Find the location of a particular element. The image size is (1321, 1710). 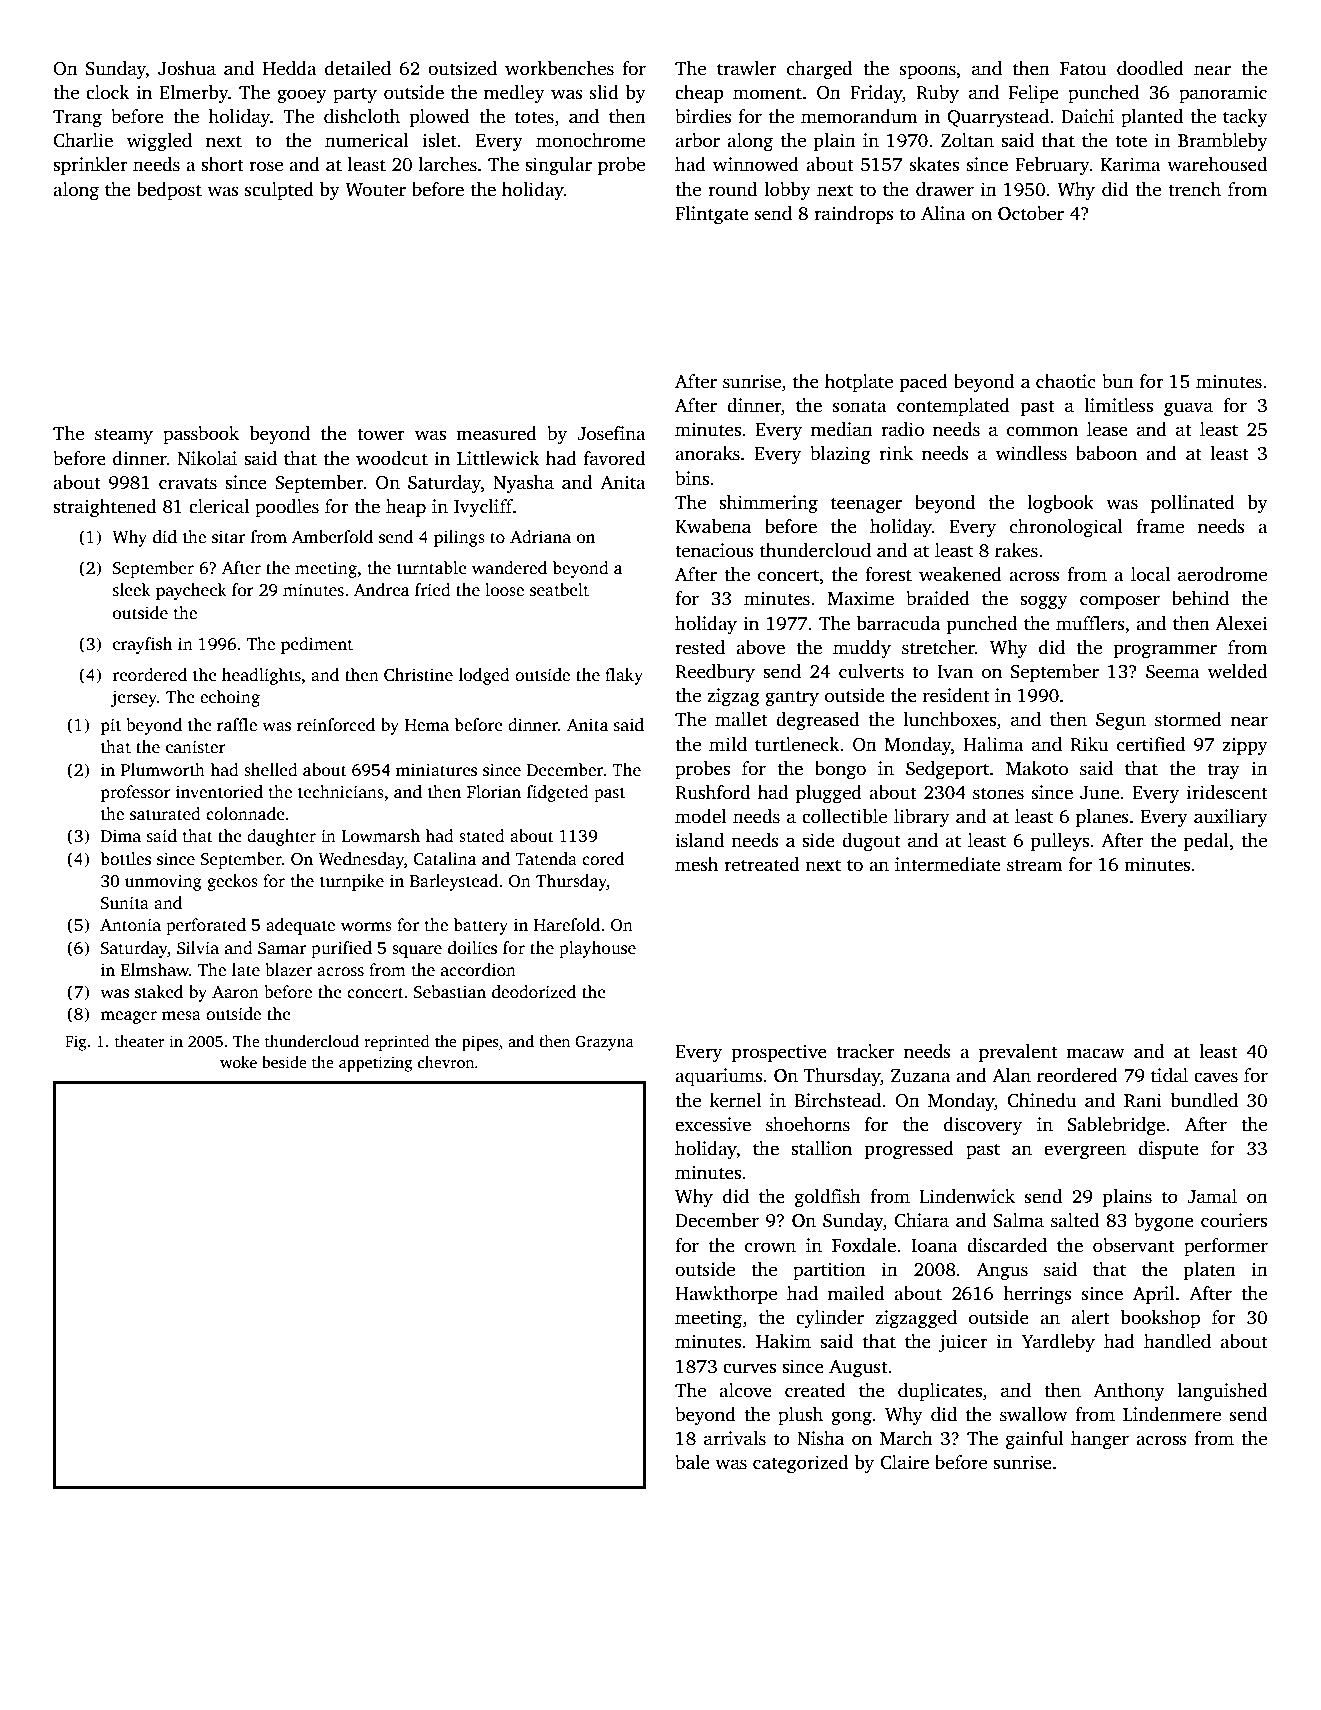

sonata is located at coordinates (860, 406).
